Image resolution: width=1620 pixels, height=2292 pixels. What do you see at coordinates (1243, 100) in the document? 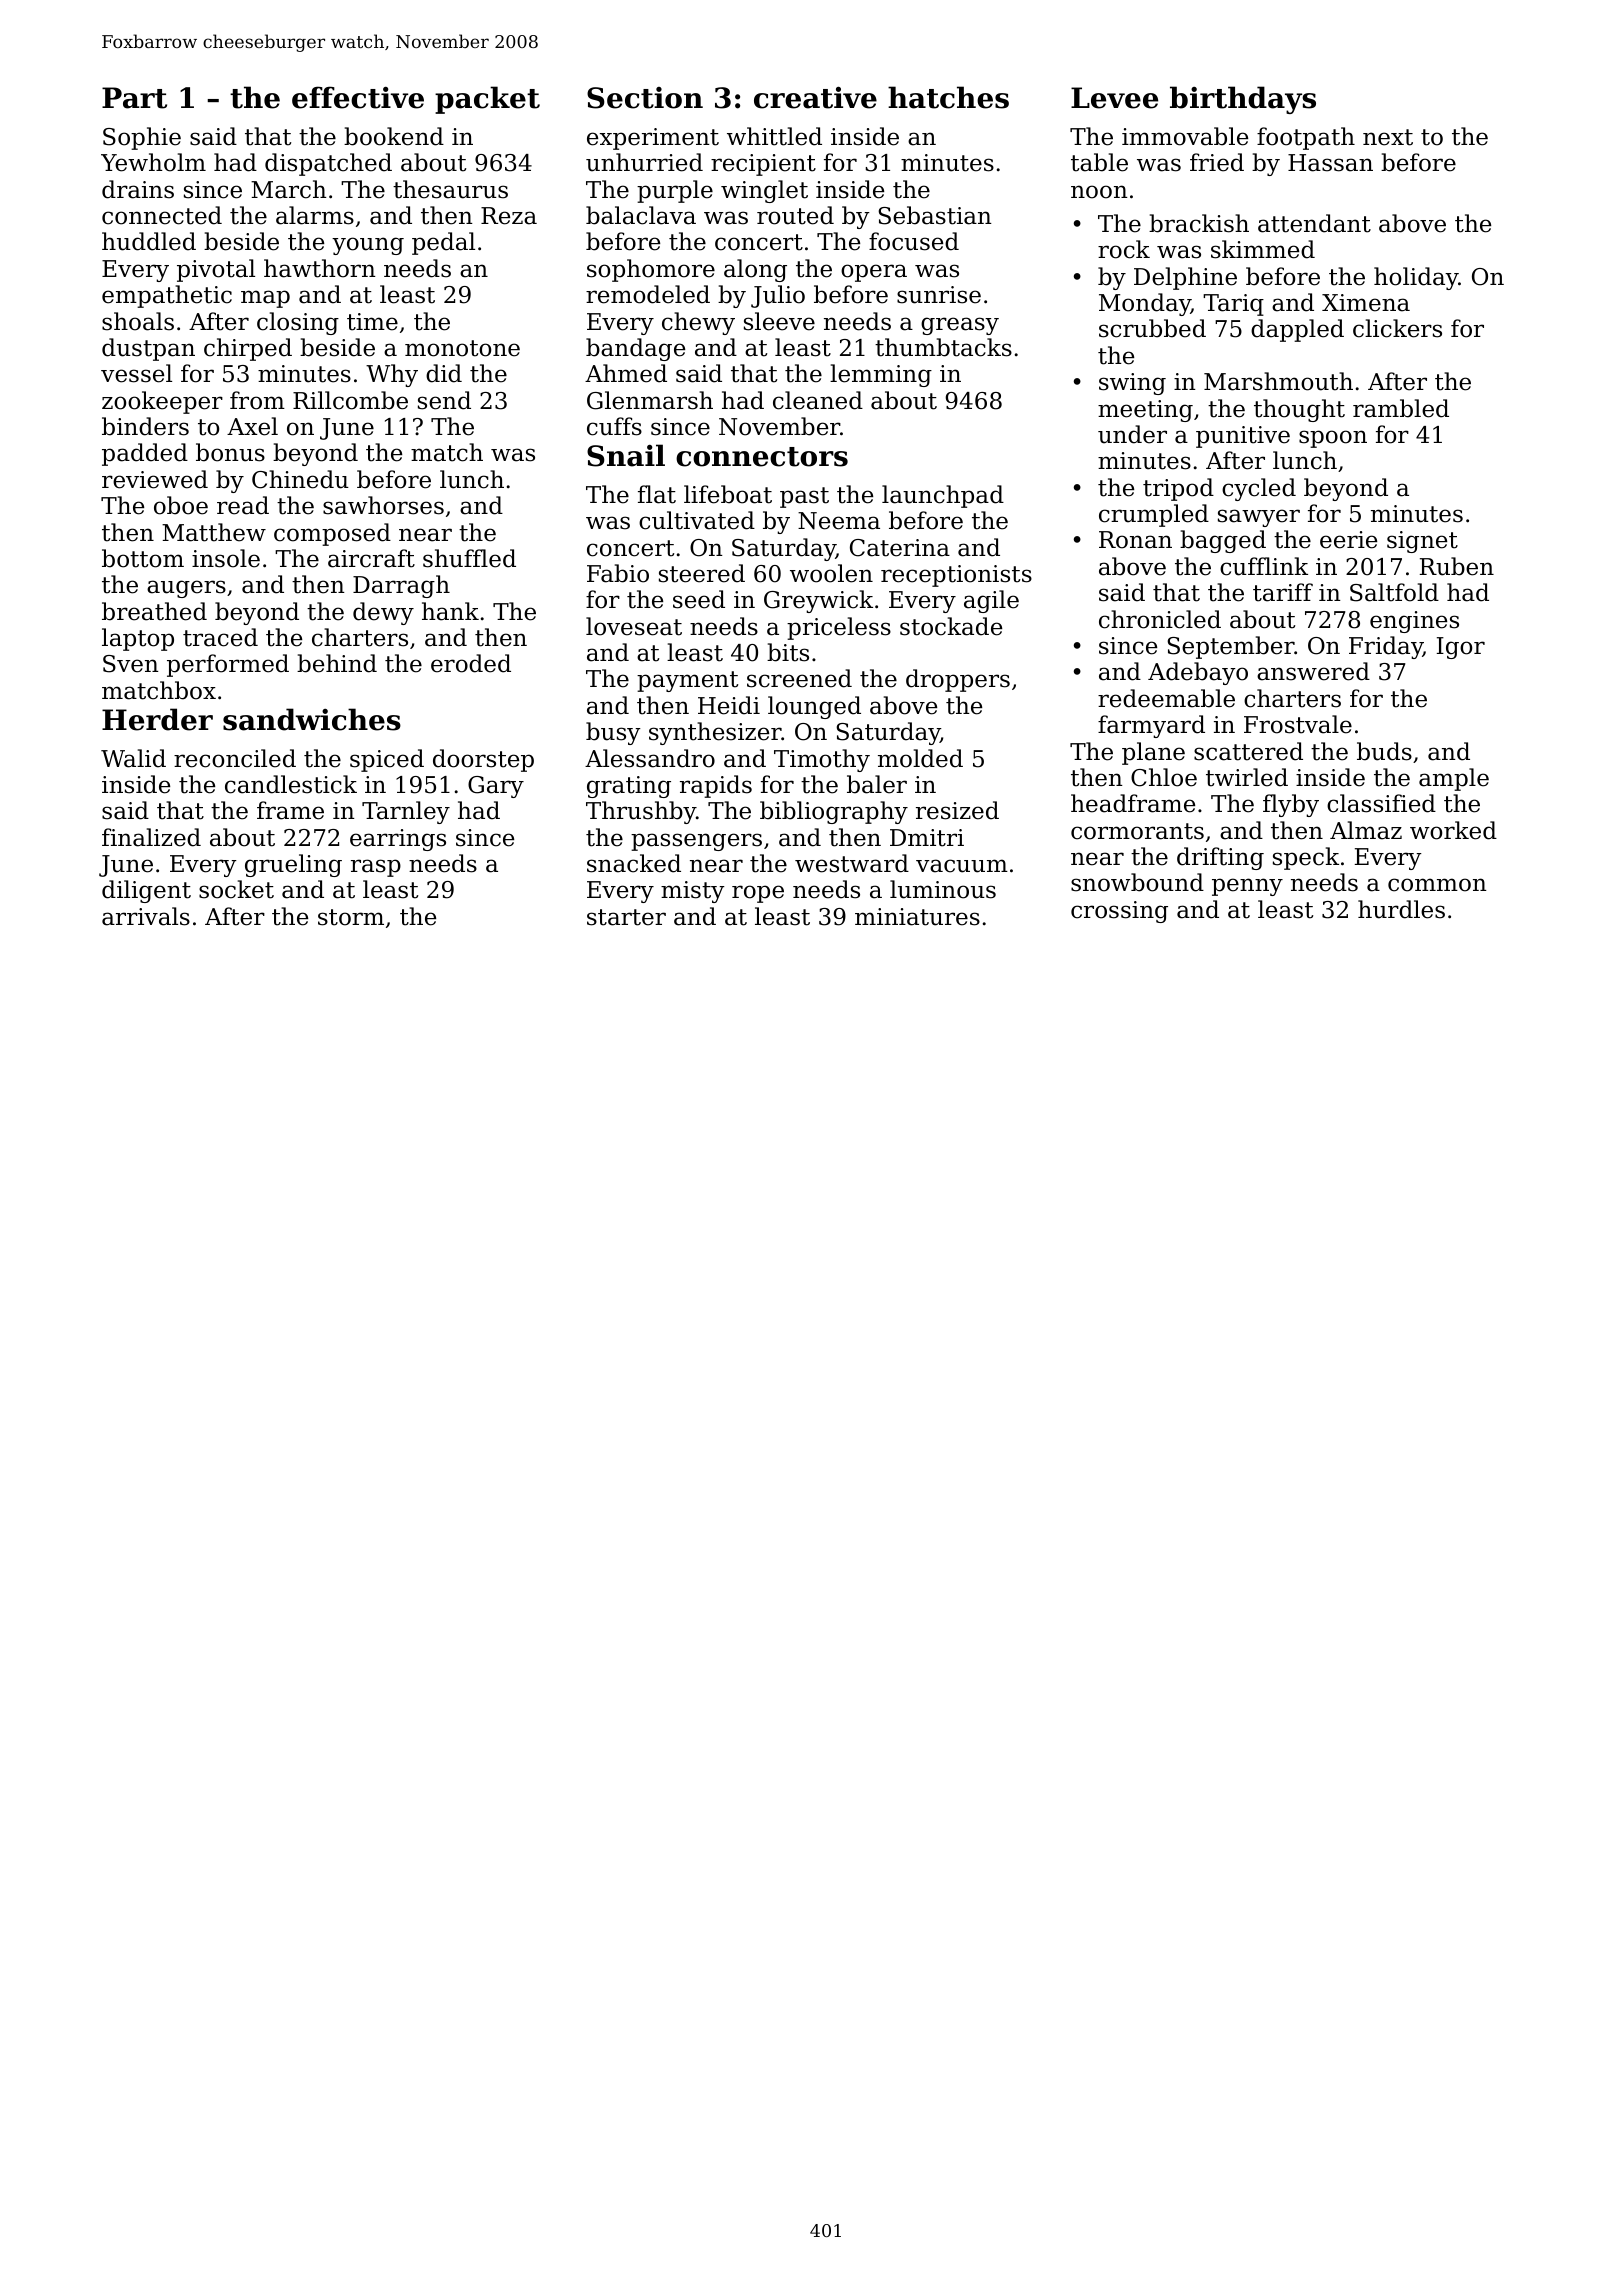
I see `birthdays` at bounding box center [1243, 100].
